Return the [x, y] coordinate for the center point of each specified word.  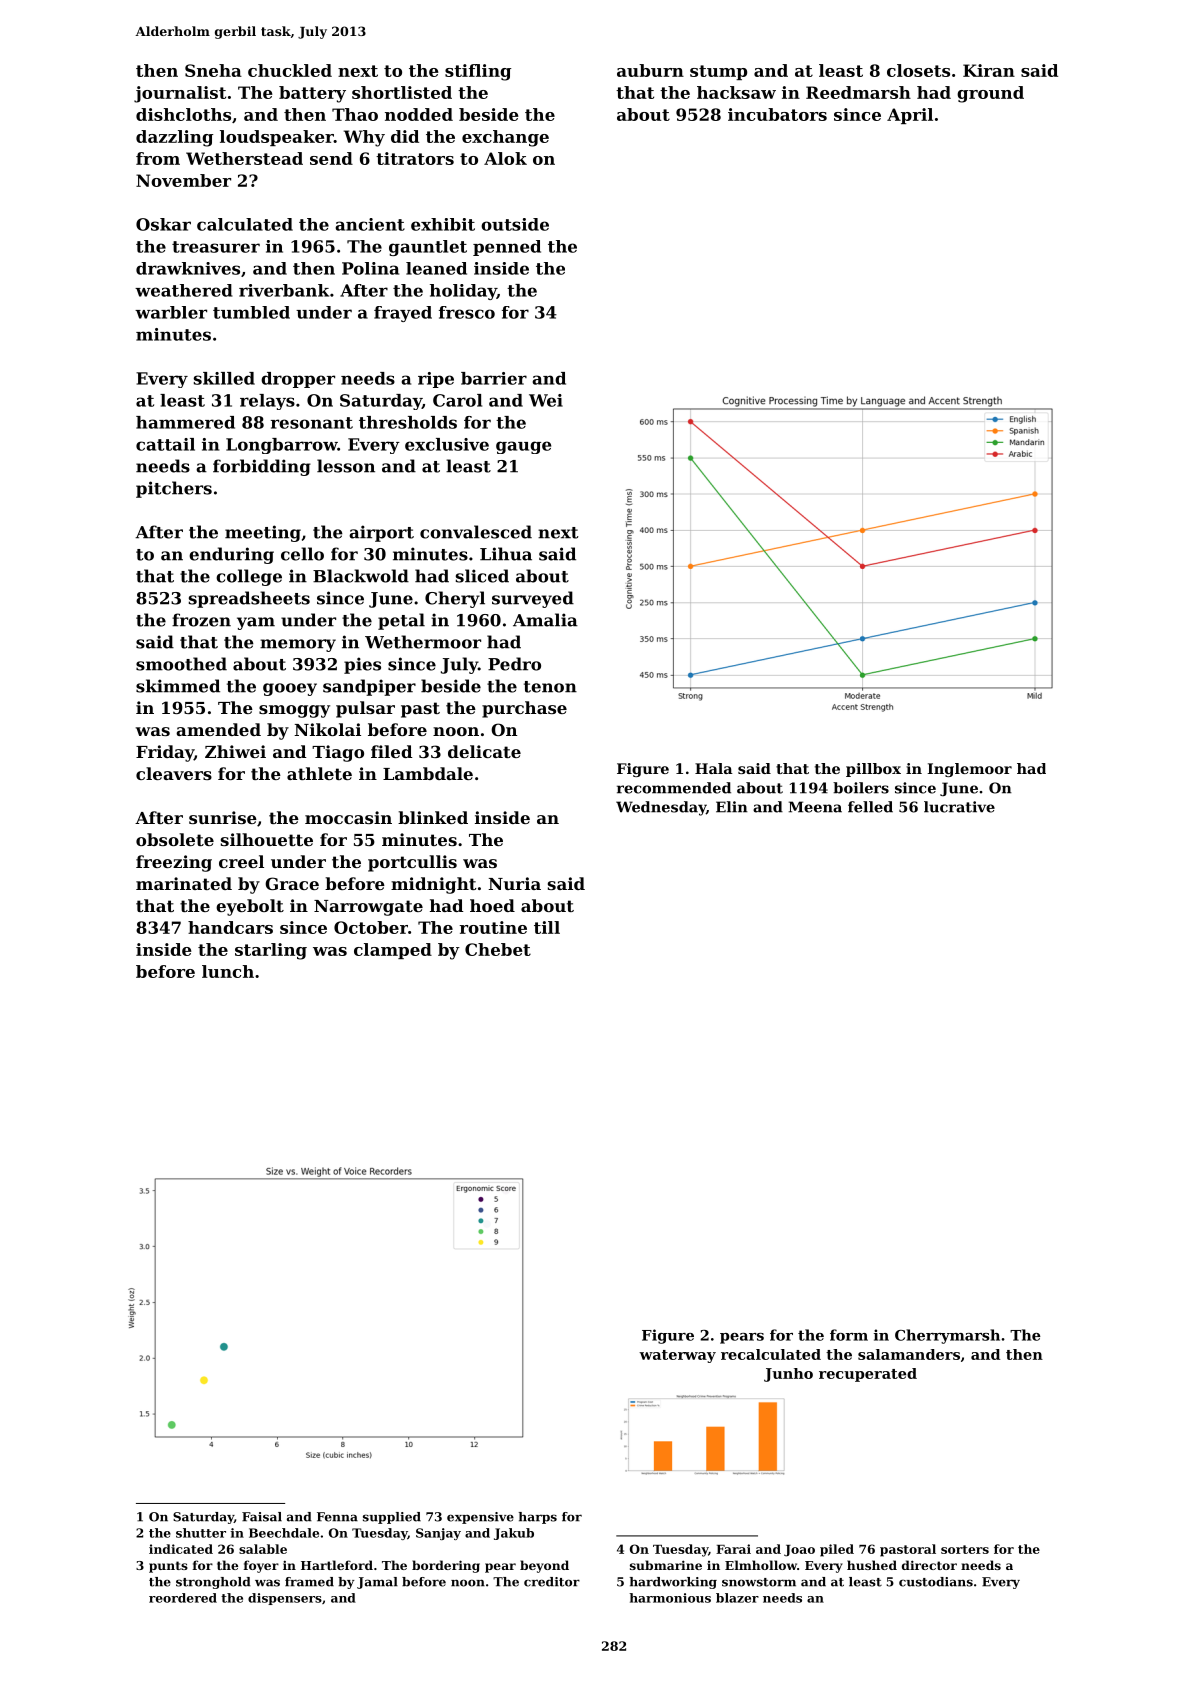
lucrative [959, 807]
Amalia [545, 620]
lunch [228, 971]
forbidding [262, 467]
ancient [370, 224]
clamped [393, 951]
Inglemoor [969, 770]
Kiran [989, 70]
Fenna [337, 1517]
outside [515, 224]
